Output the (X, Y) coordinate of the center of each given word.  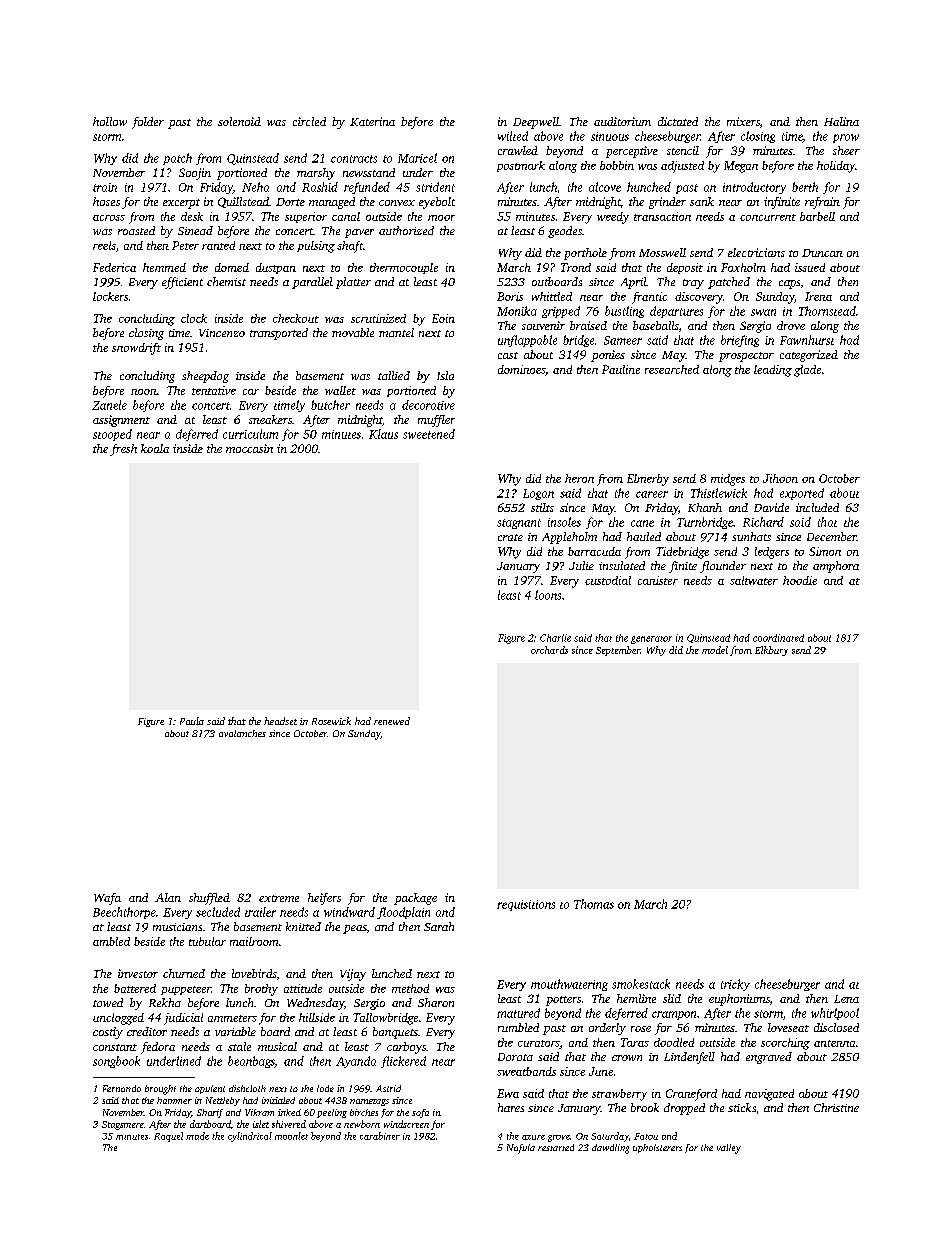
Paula (192, 721)
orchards (549, 650)
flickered (403, 1062)
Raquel (168, 1137)
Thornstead (827, 311)
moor (441, 218)
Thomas (594, 904)
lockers (110, 296)
